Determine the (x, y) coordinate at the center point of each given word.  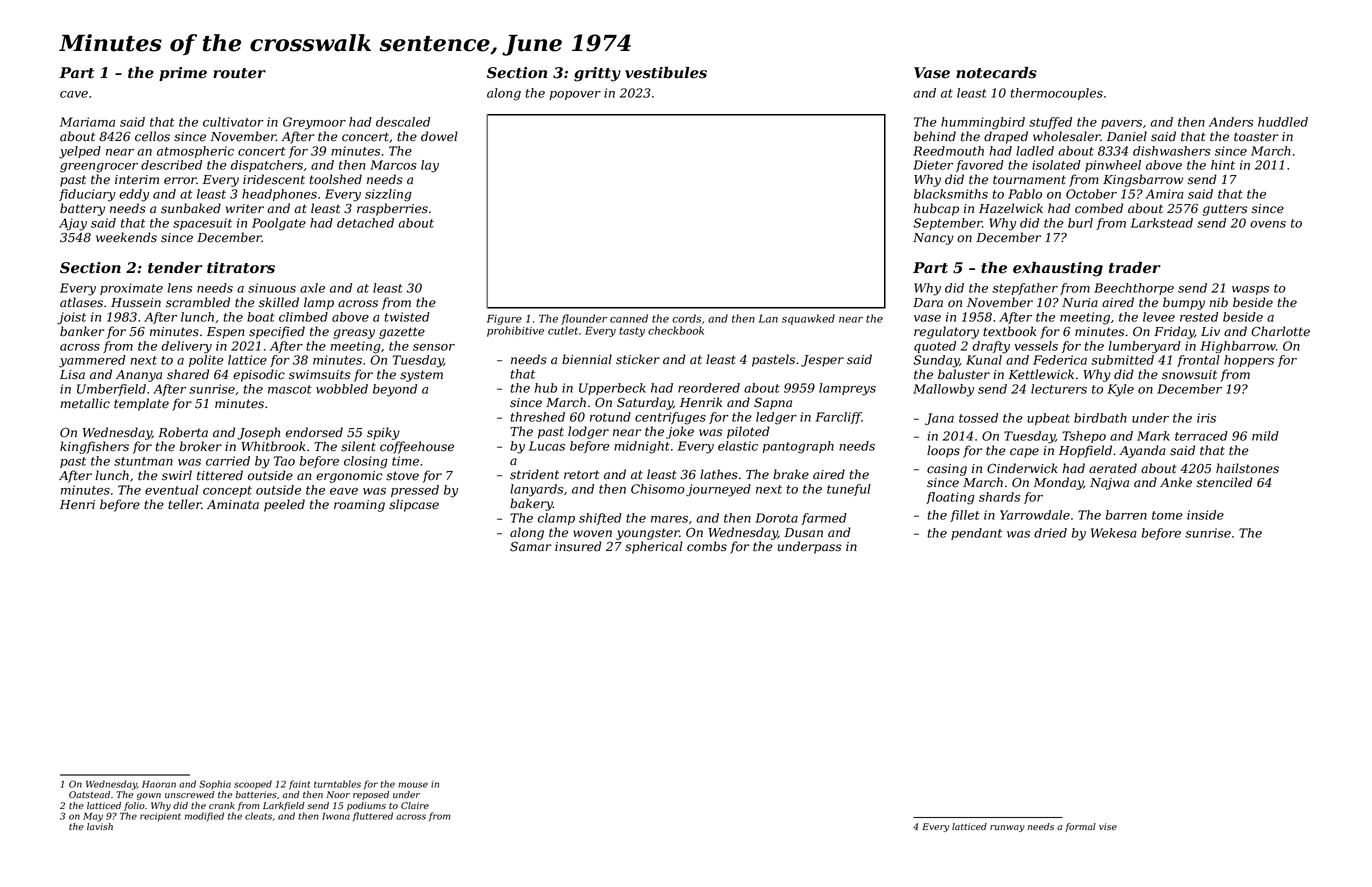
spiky (383, 433)
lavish (100, 826)
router (239, 73)
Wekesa (1114, 533)
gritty (597, 74)
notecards (996, 73)
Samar (531, 547)
